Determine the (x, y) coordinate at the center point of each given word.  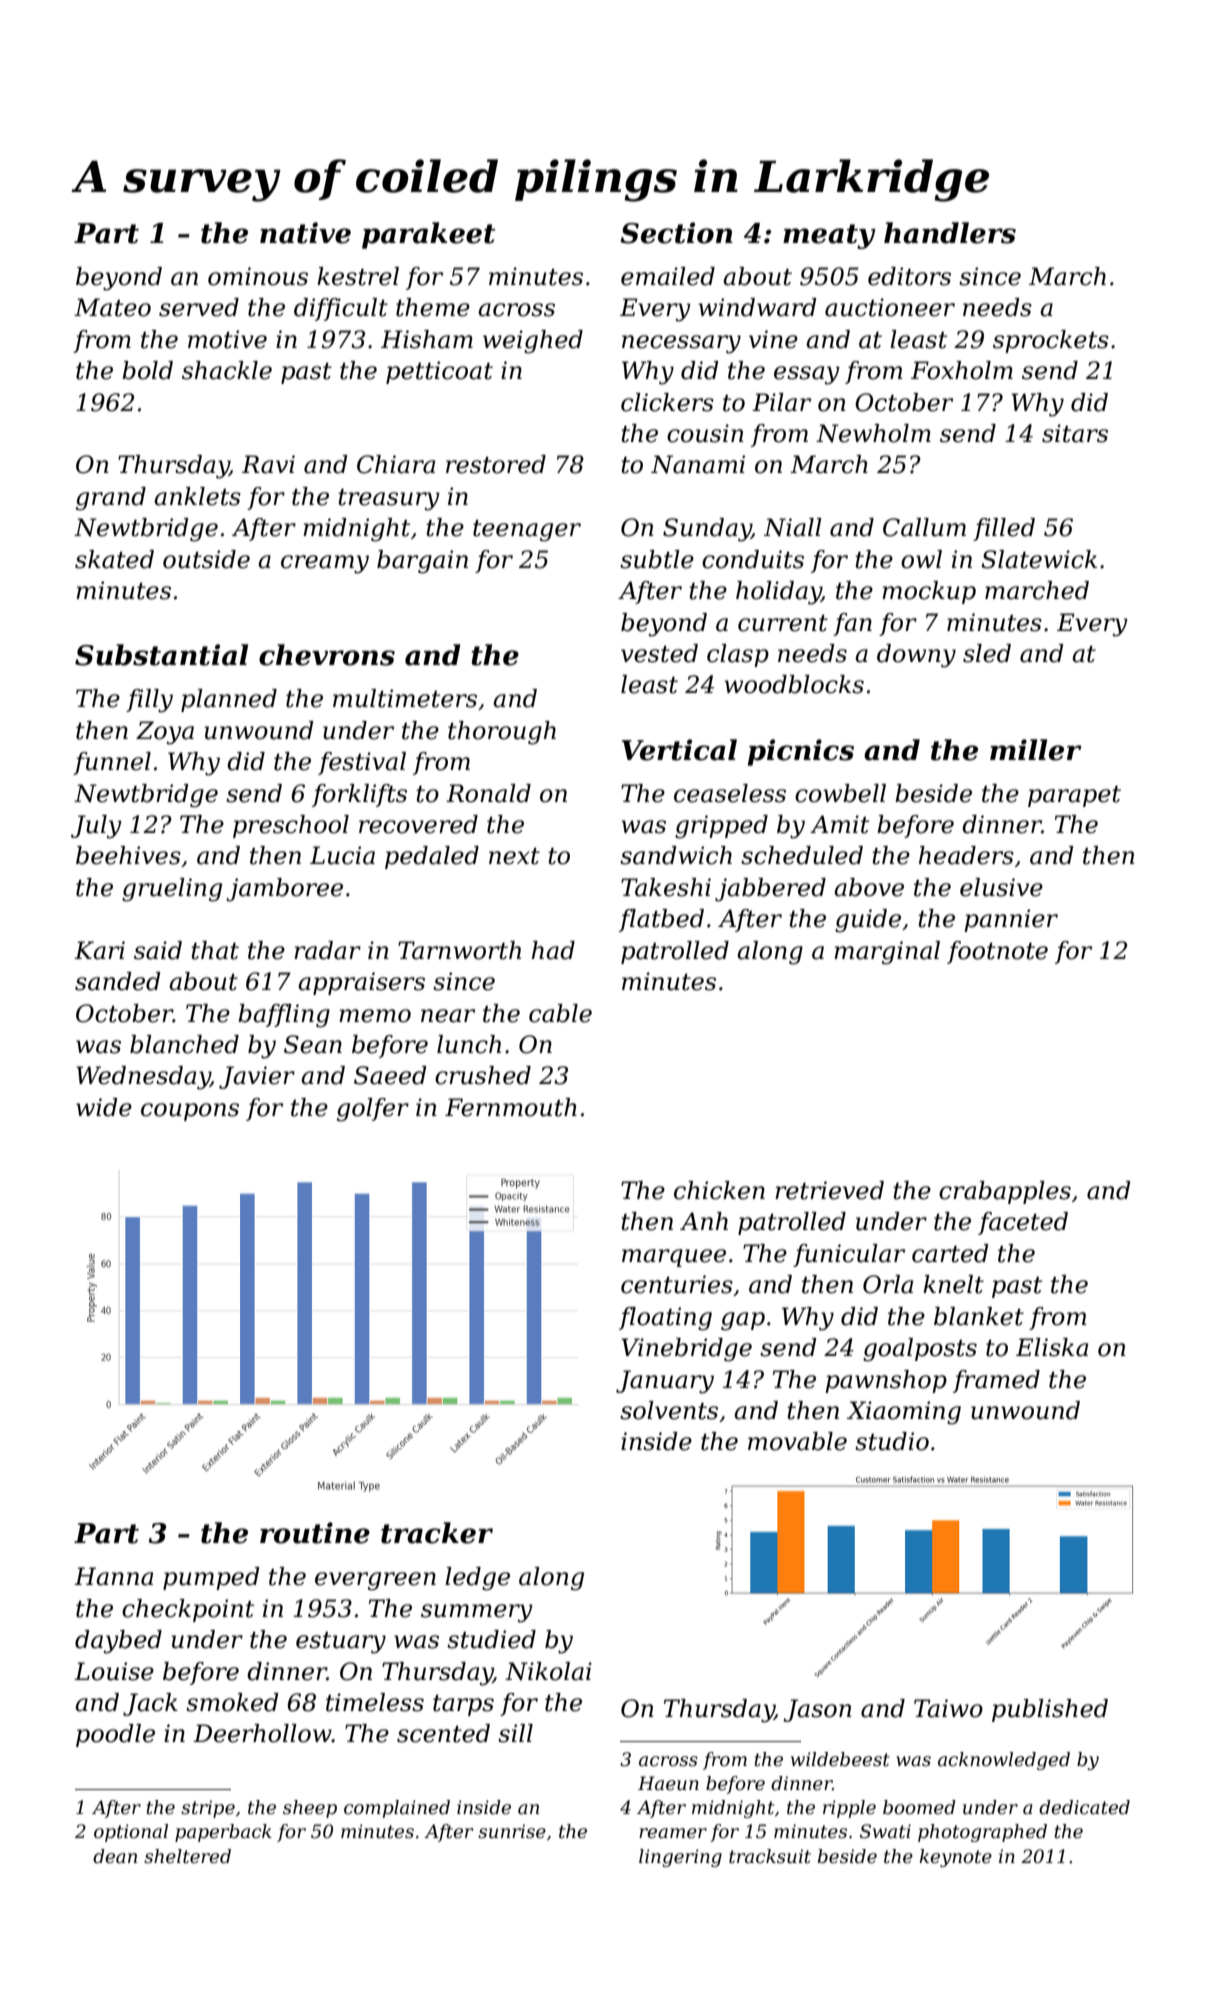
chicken (719, 1190)
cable (560, 1013)
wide (104, 1107)
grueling (172, 890)
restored (496, 464)
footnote (997, 952)
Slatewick (1039, 559)
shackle (227, 370)
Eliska (1052, 1347)
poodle (115, 1735)
